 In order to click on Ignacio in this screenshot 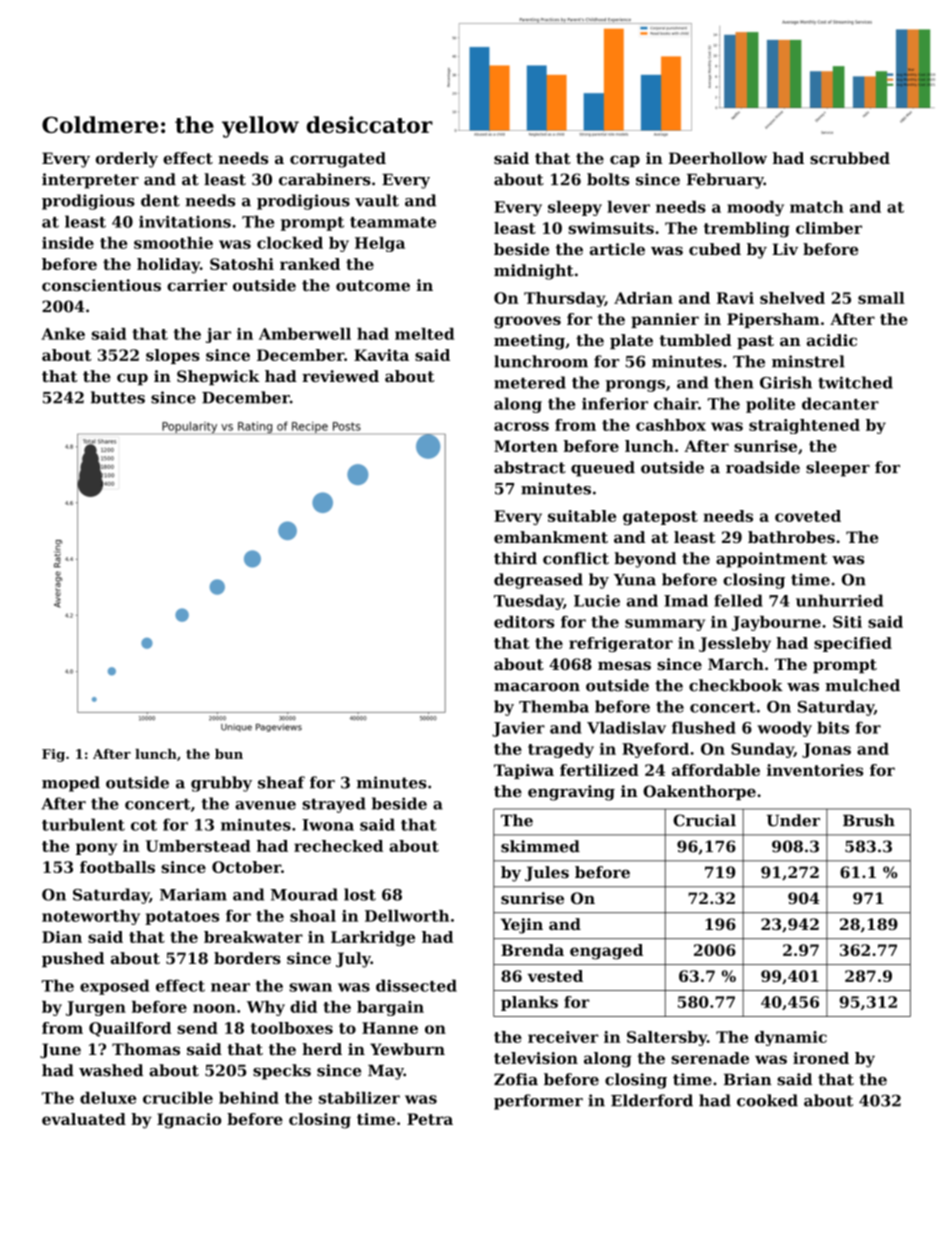, I will do `click(189, 1121)`.
